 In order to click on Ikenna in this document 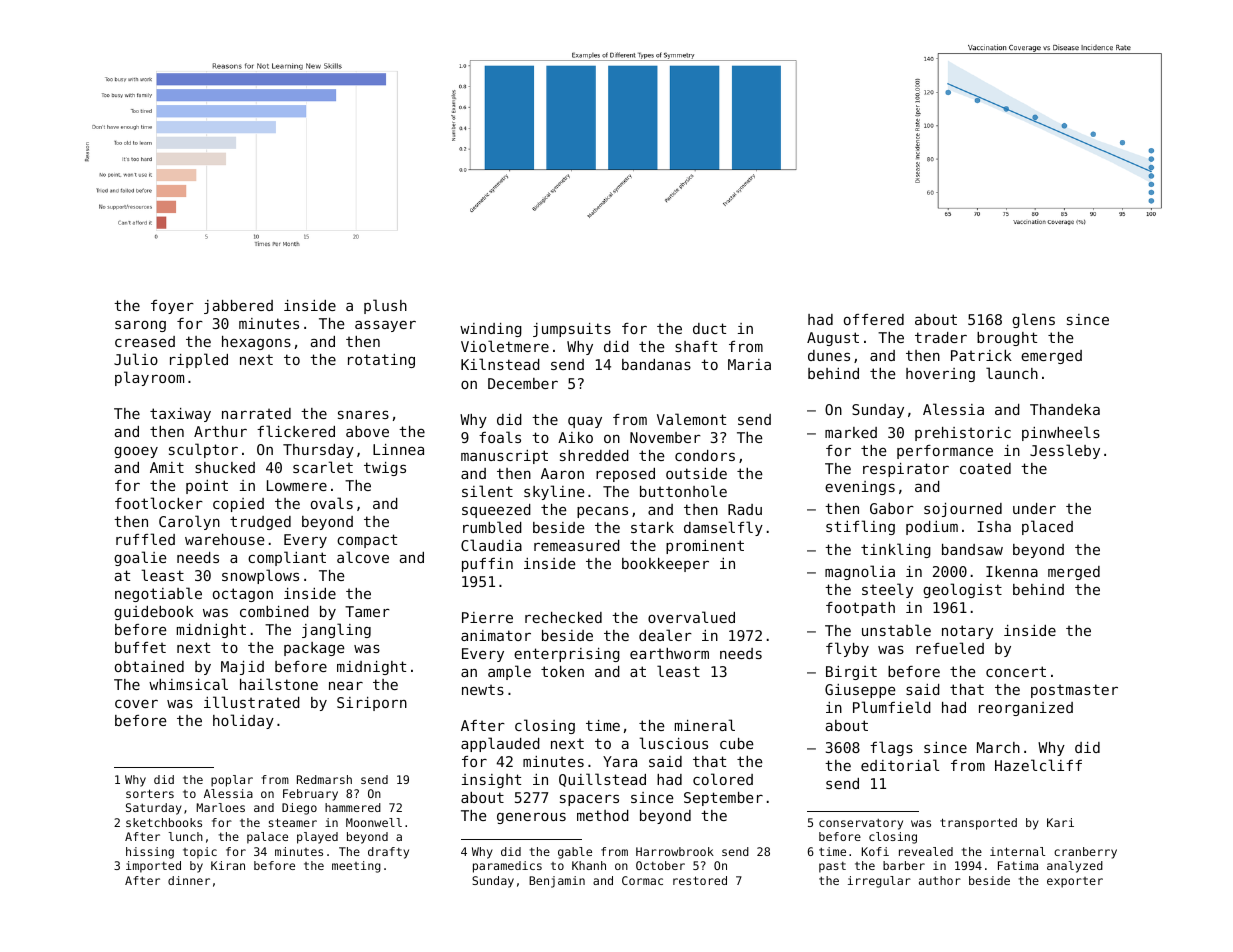, I will do `click(1012, 571)`.
